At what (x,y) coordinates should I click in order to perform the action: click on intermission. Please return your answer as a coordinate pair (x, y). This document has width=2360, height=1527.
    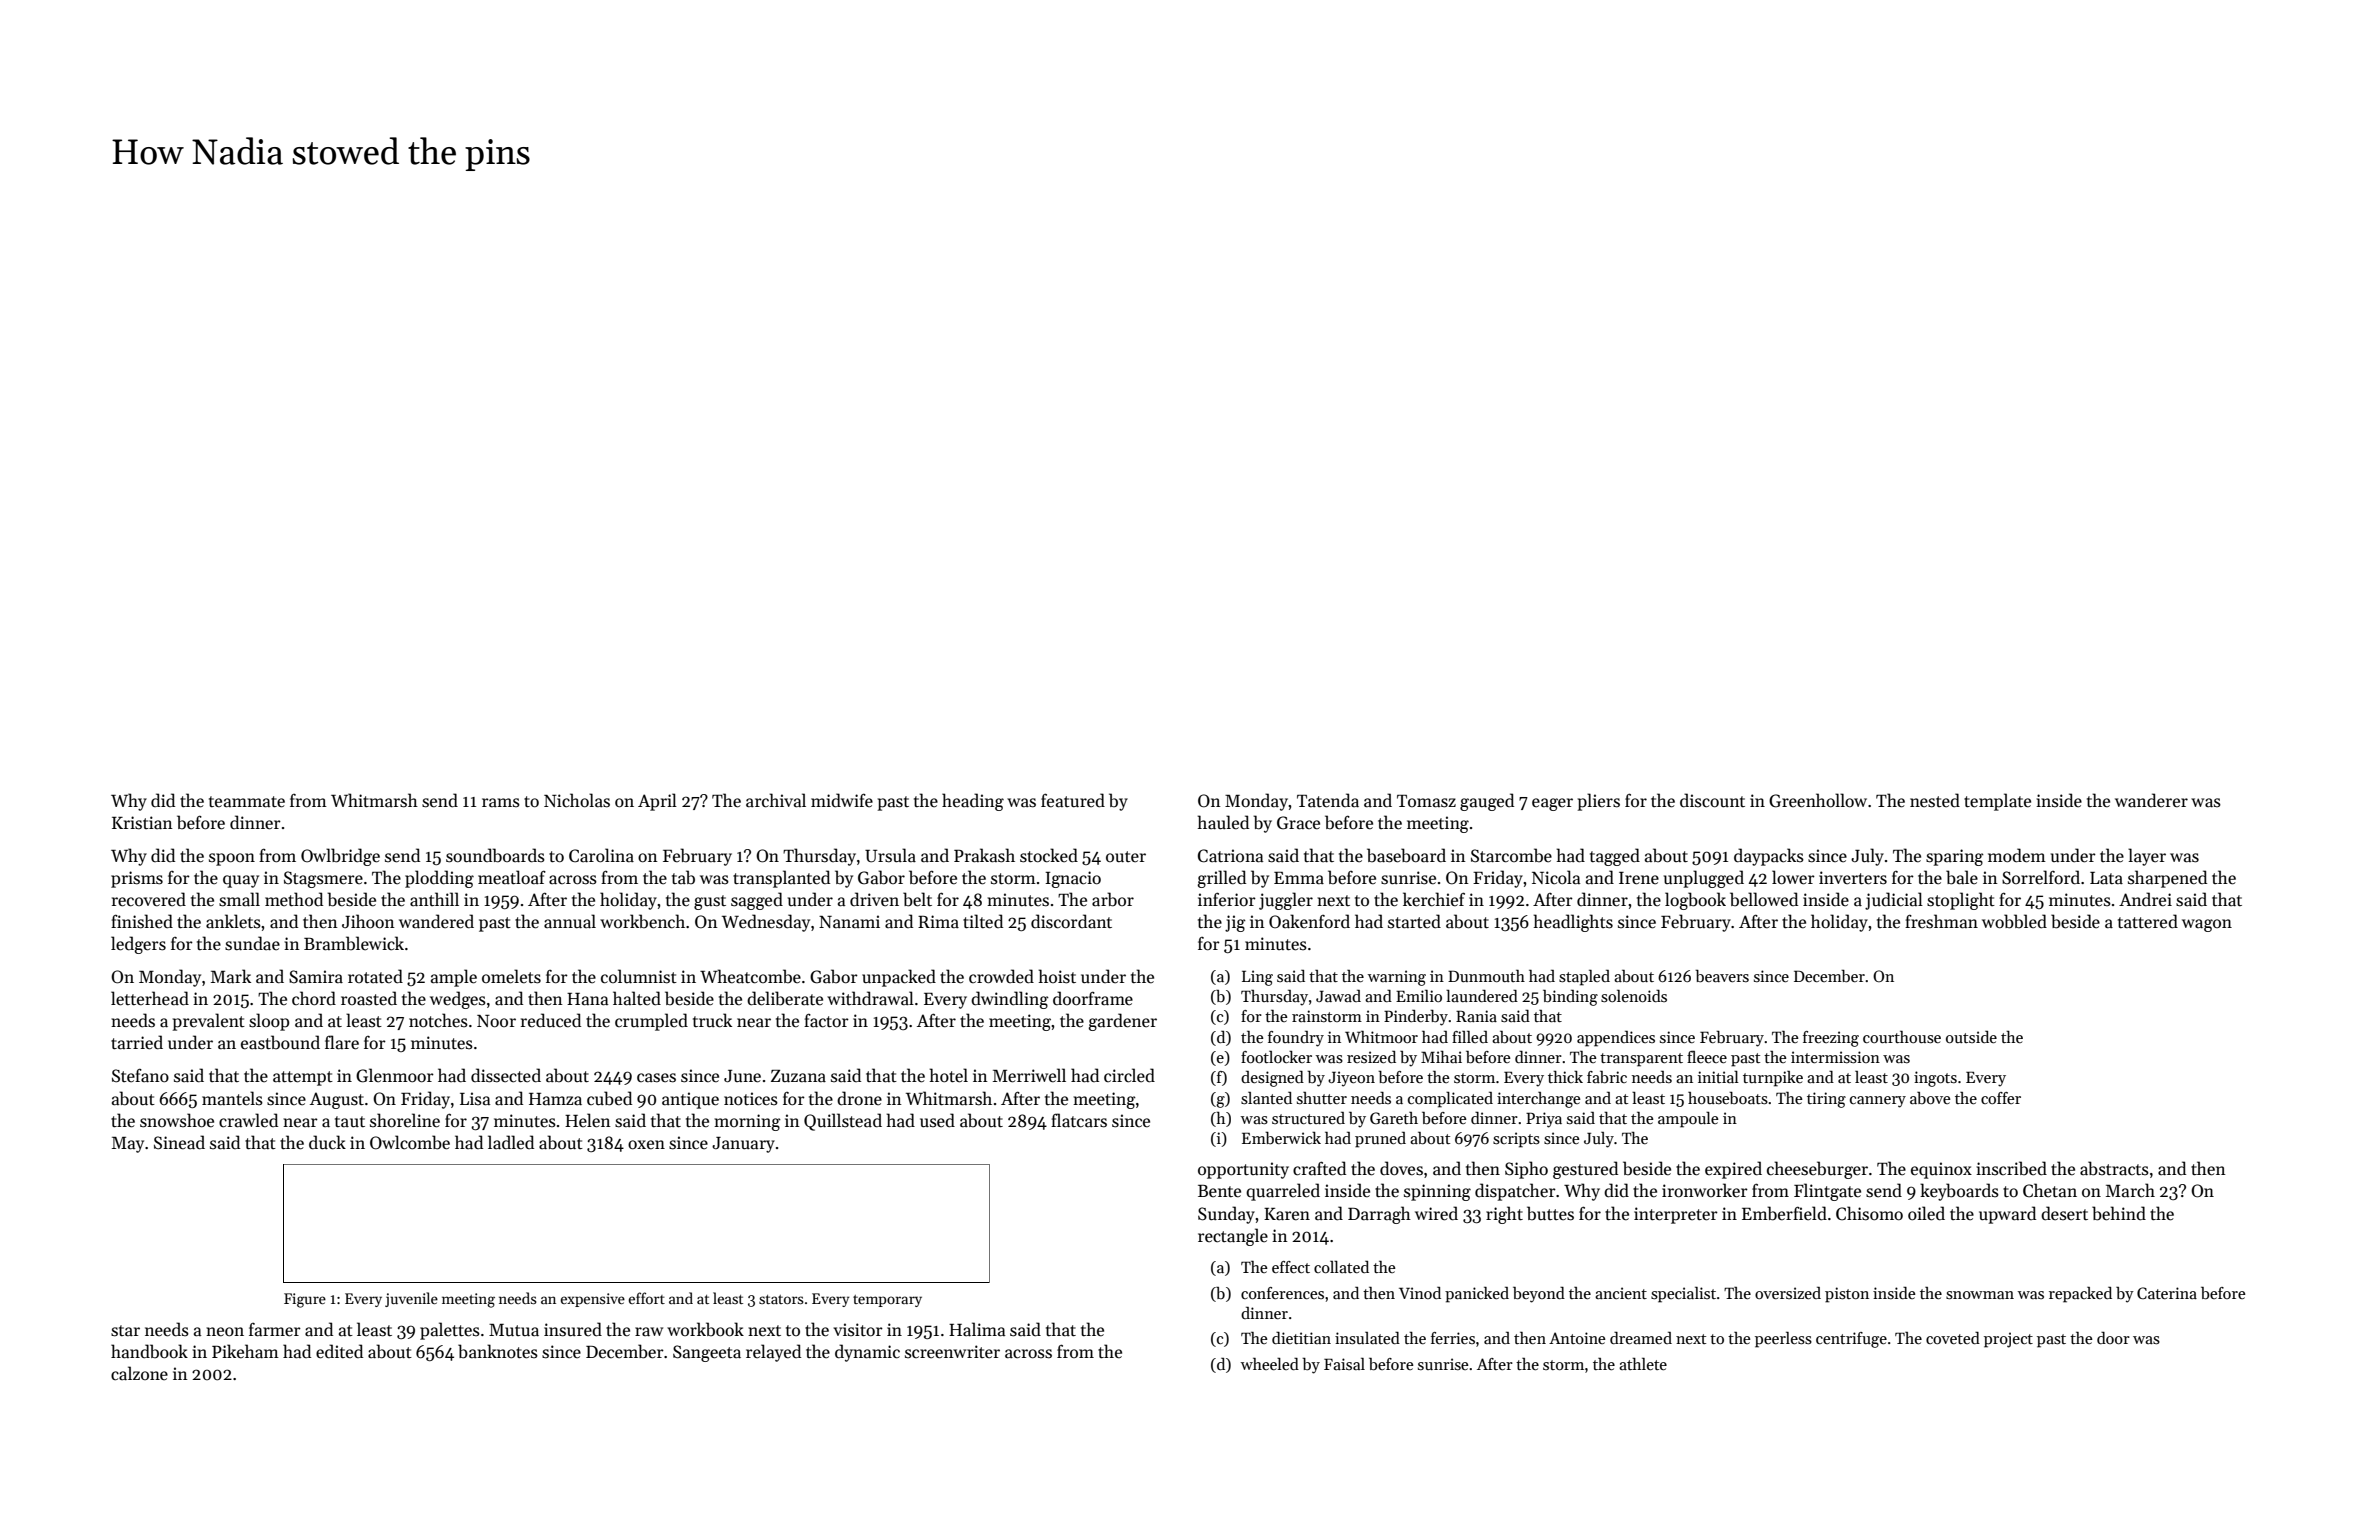
    Looking at the image, I should click on (1835, 1057).
